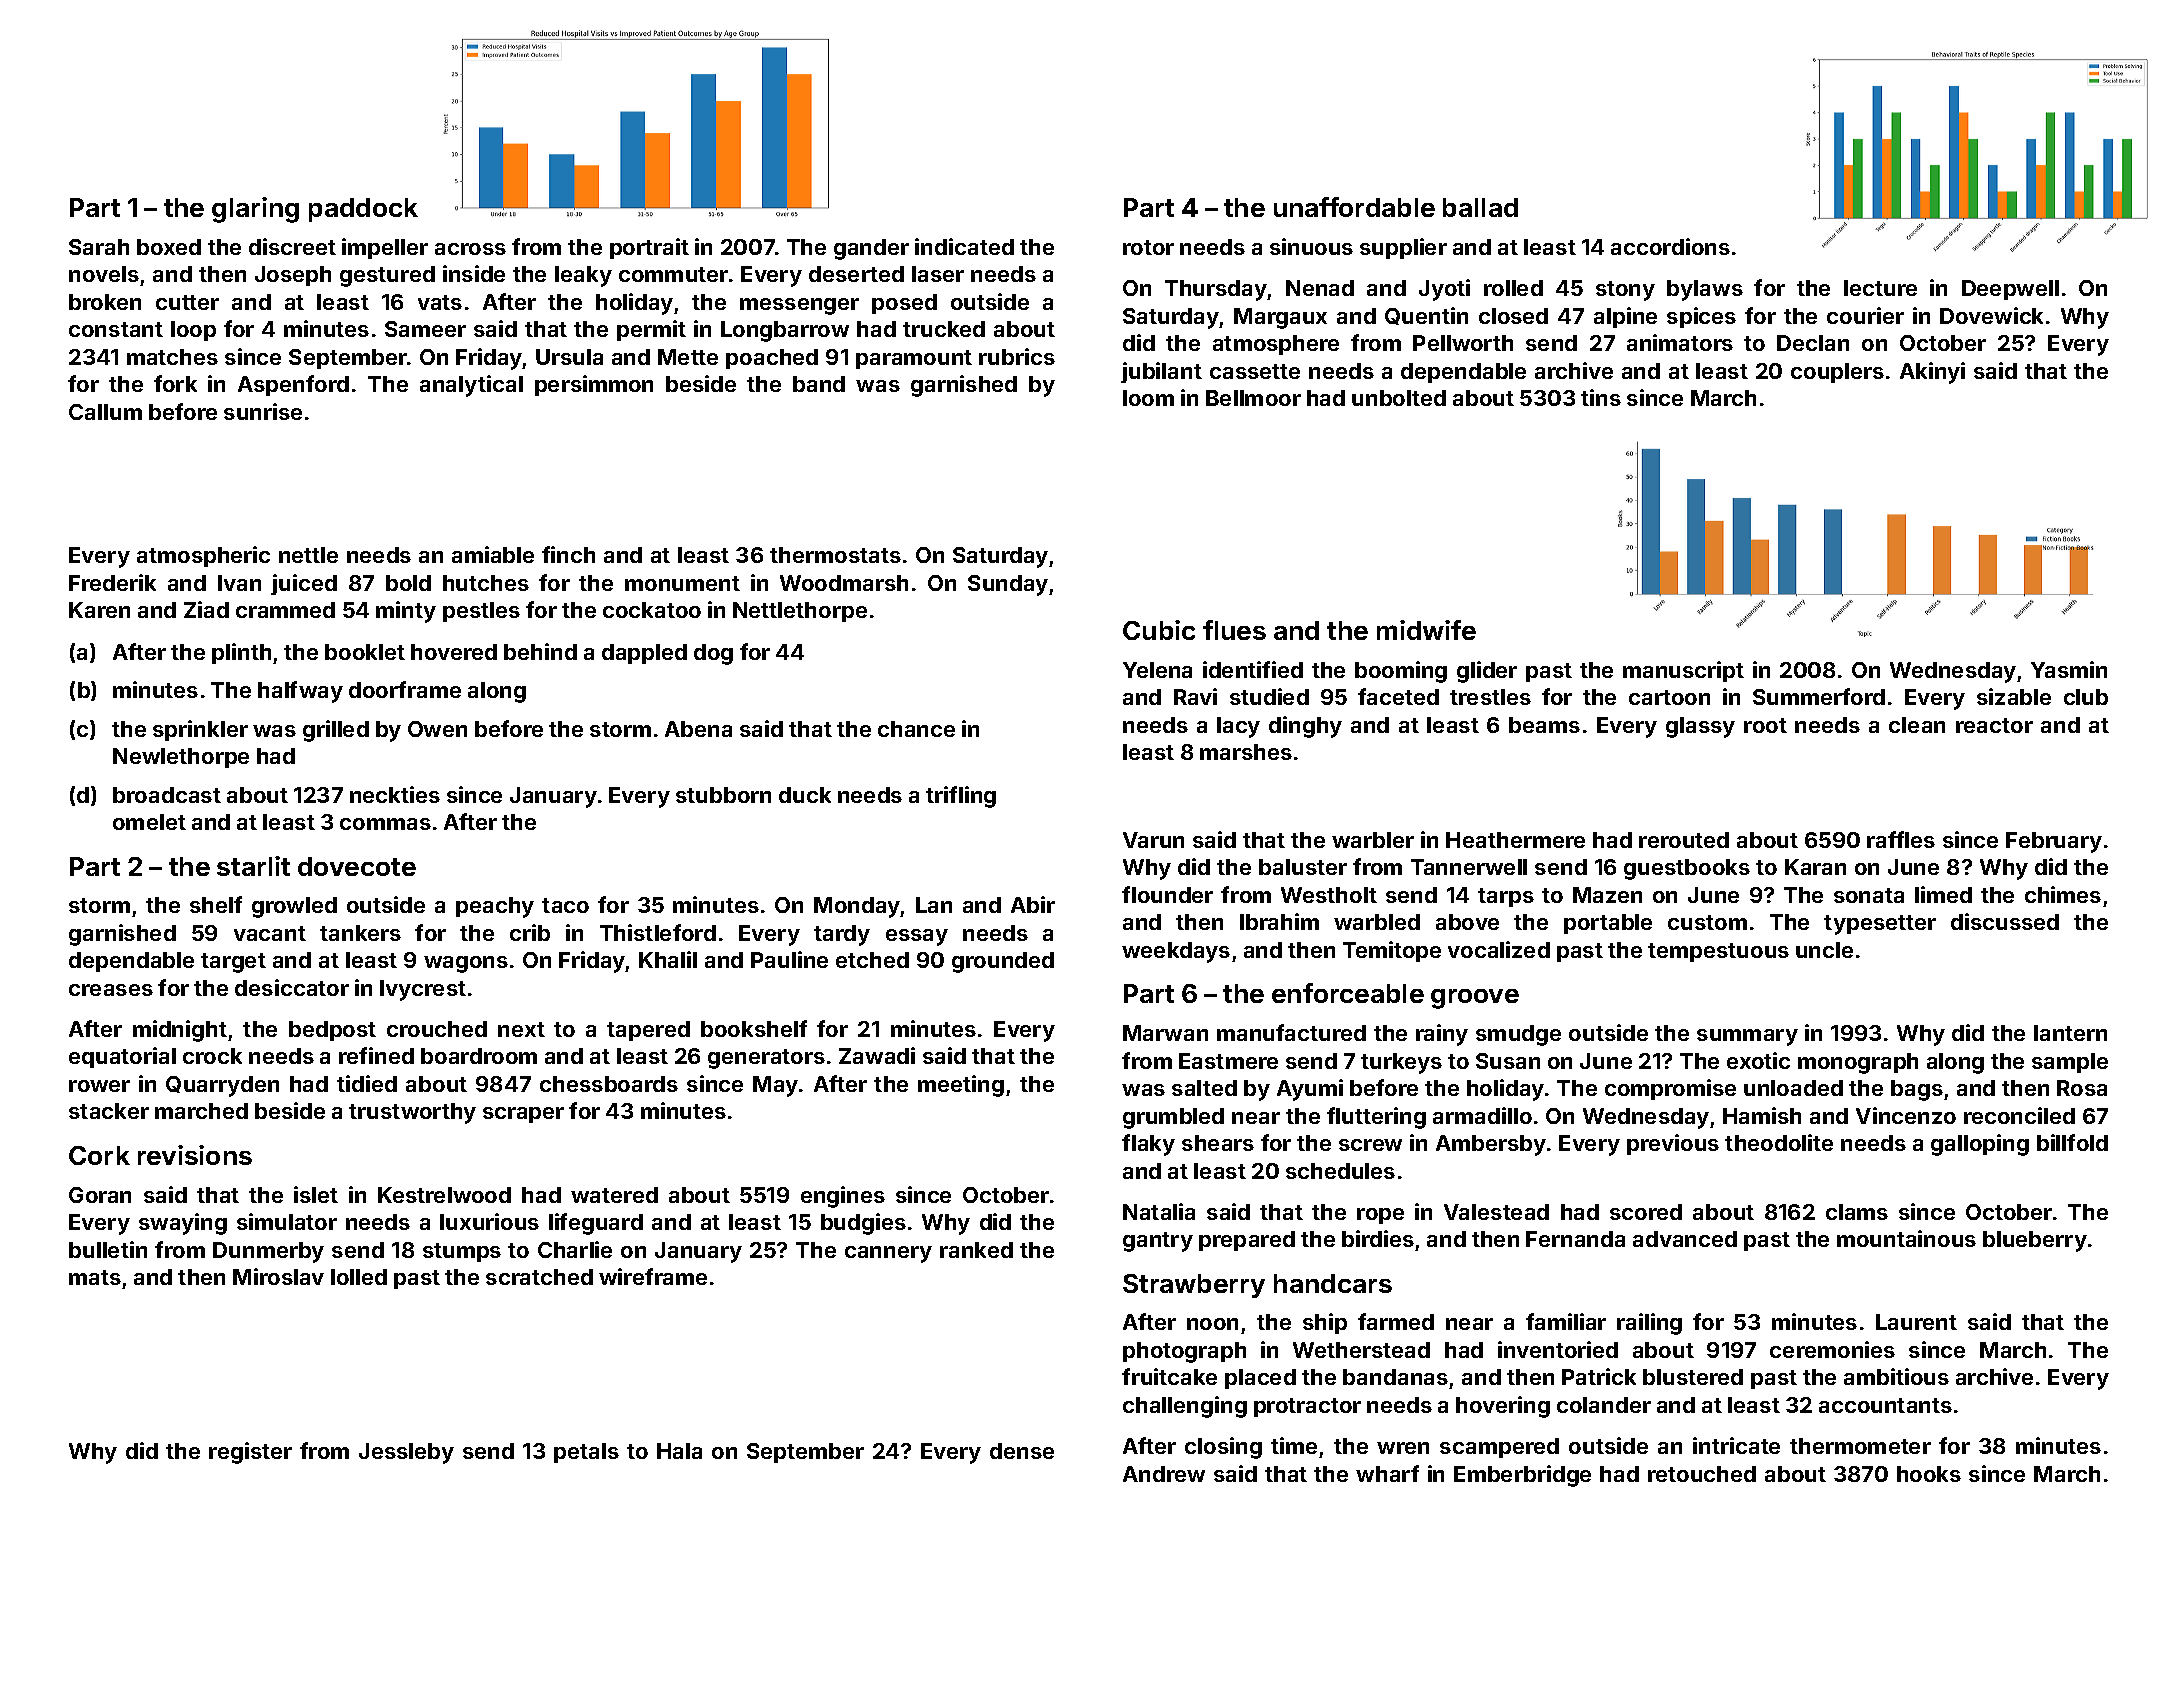 The height and width of the page is (1683, 2178). What do you see at coordinates (1880, 925) in the page?
I see `typesetter` at bounding box center [1880, 925].
